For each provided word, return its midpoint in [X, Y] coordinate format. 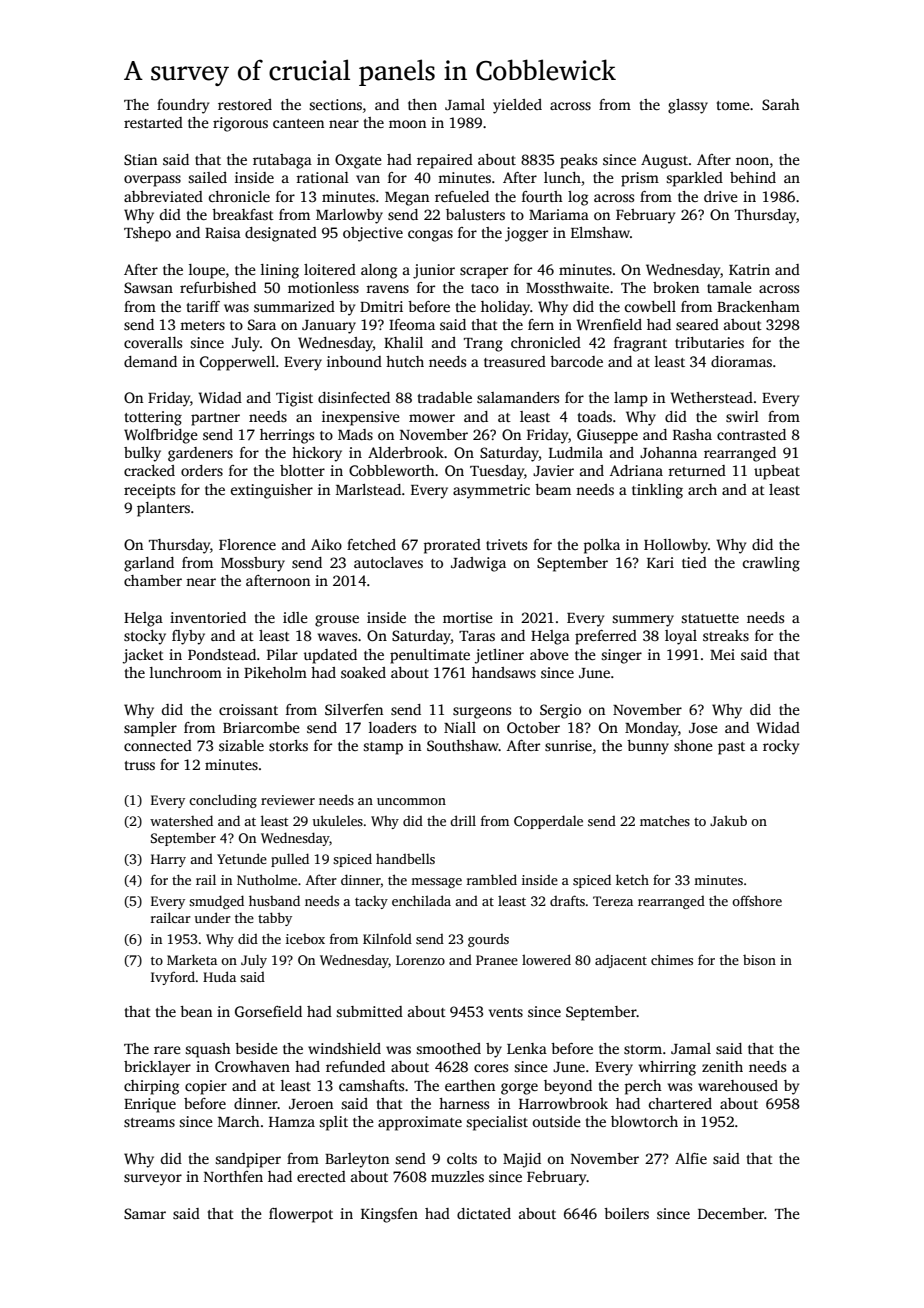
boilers [626, 1213]
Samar [145, 1213]
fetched [371, 544]
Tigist [294, 399]
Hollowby [676, 546]
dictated [484, 1213]
